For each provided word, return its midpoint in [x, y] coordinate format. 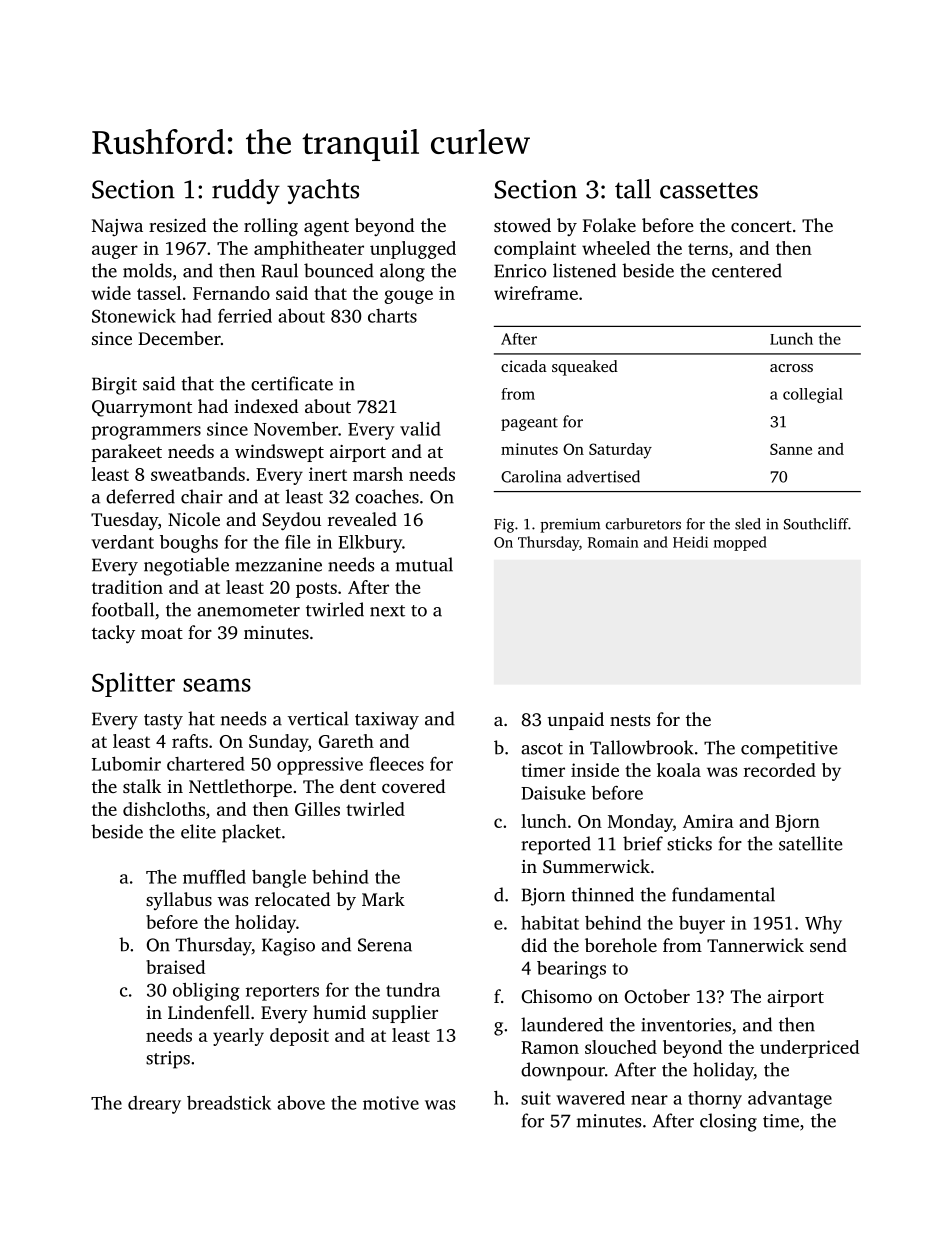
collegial [813, 395]
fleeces [397, 764]
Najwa [117, 227]
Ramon [550, 1047]
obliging [206, 992]
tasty [163, 722]
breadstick [229, 1103]
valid [420, 429]
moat [162, 633]
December [179, 338]
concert [761, 226]
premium [570, 525]
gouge [408, 297]
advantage [790, 1100]
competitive [789, 750]
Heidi [690, 542]
